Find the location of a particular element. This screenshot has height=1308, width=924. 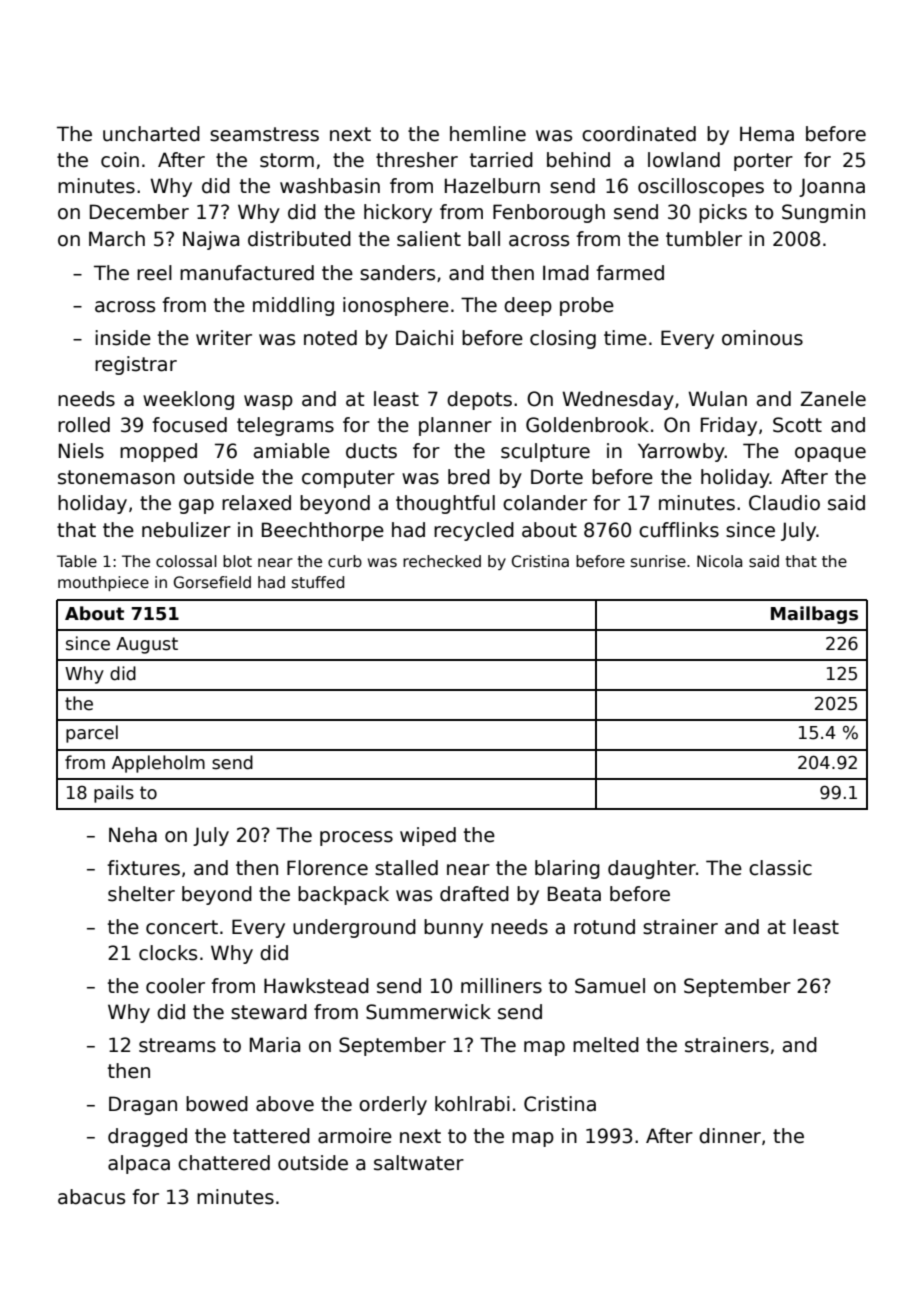

Mailbags is located at coordinates (814, 615).
